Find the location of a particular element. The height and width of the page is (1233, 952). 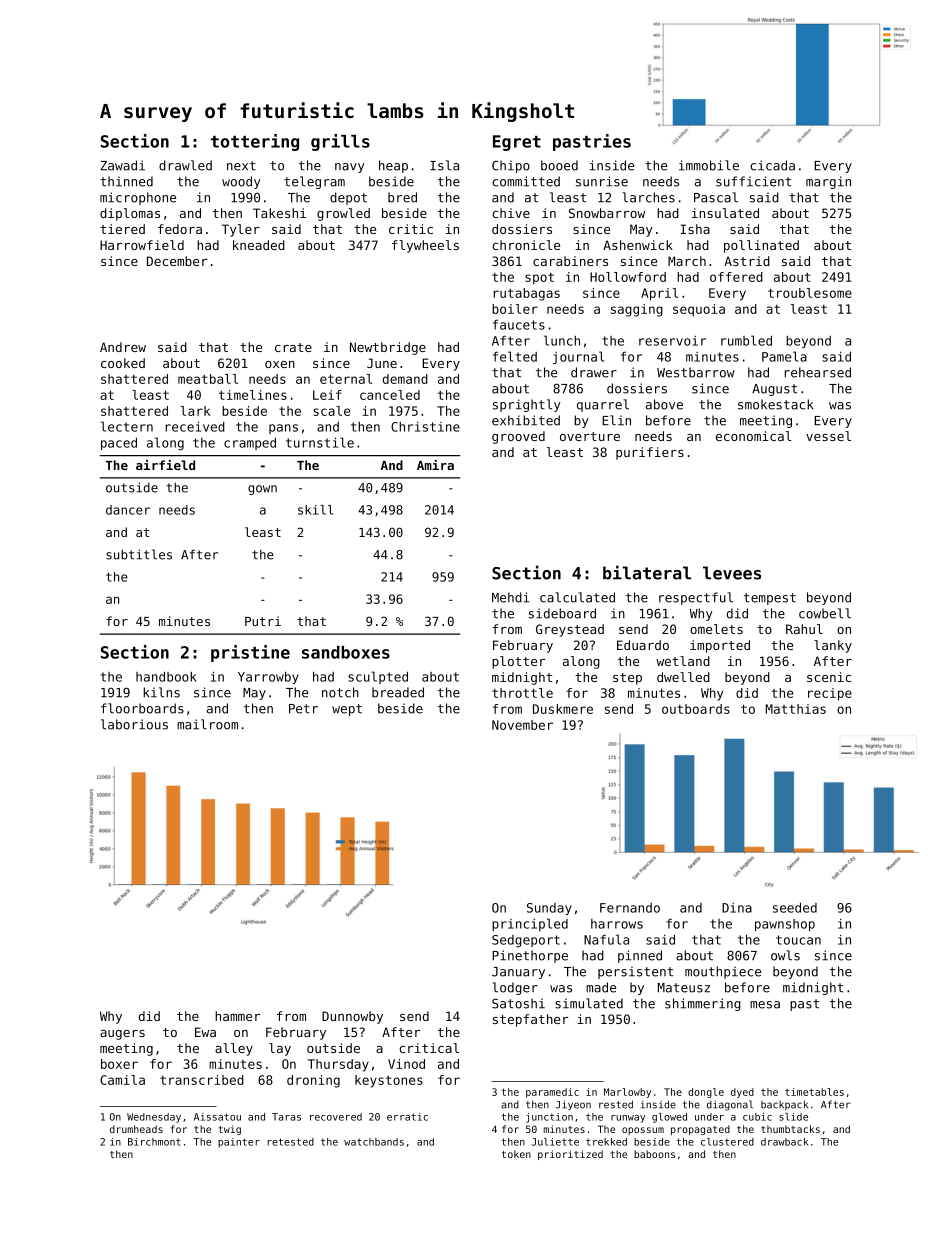

troublesome is located at coordinates (810, 293).
